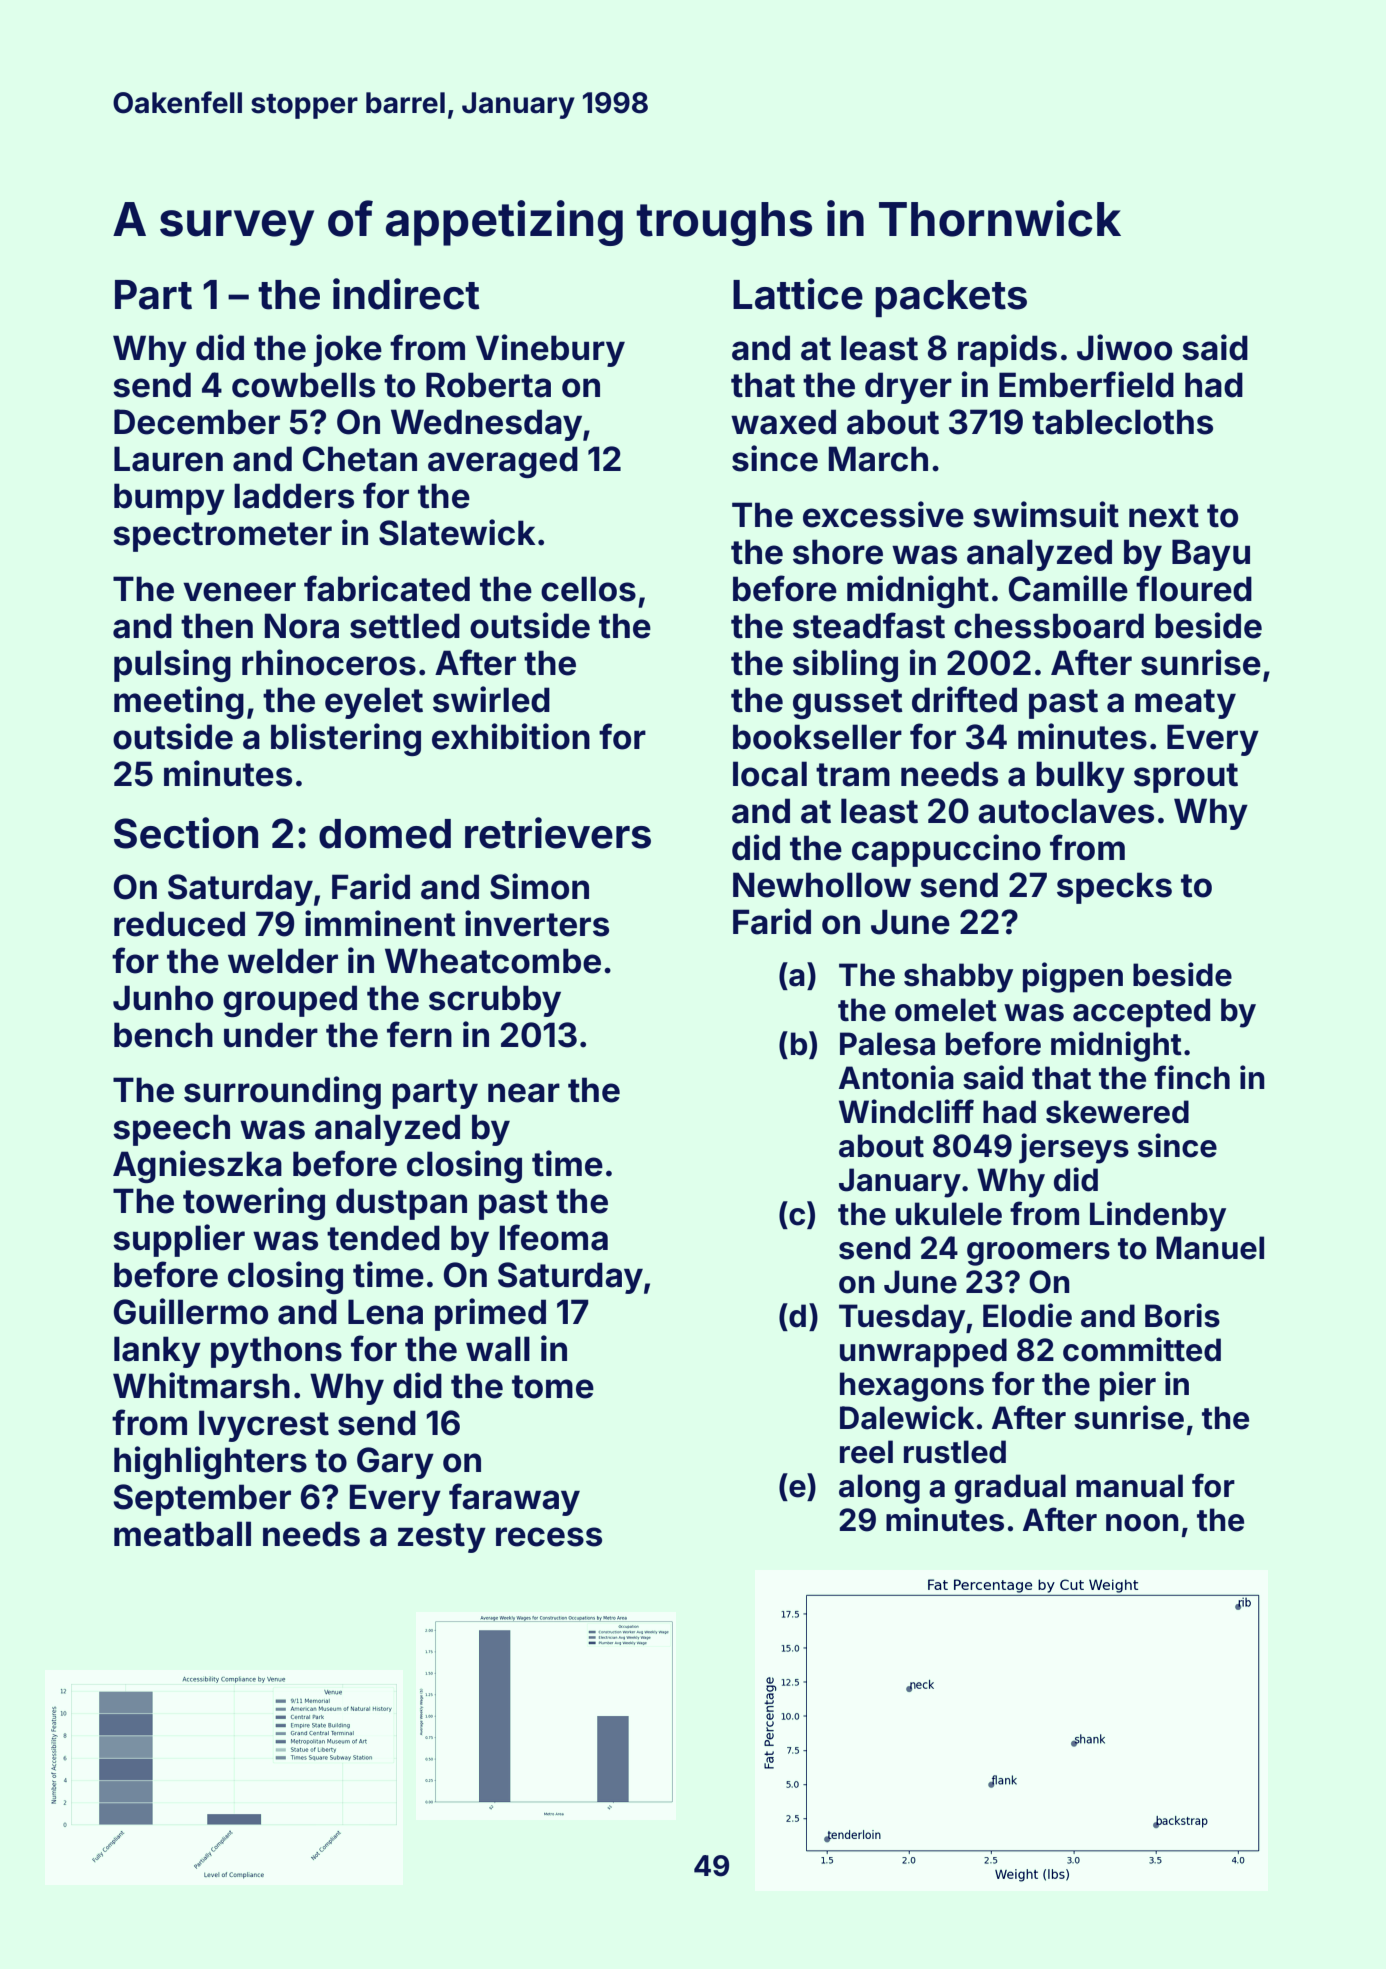  I want to click on groomers, so click(1038, 1254).
